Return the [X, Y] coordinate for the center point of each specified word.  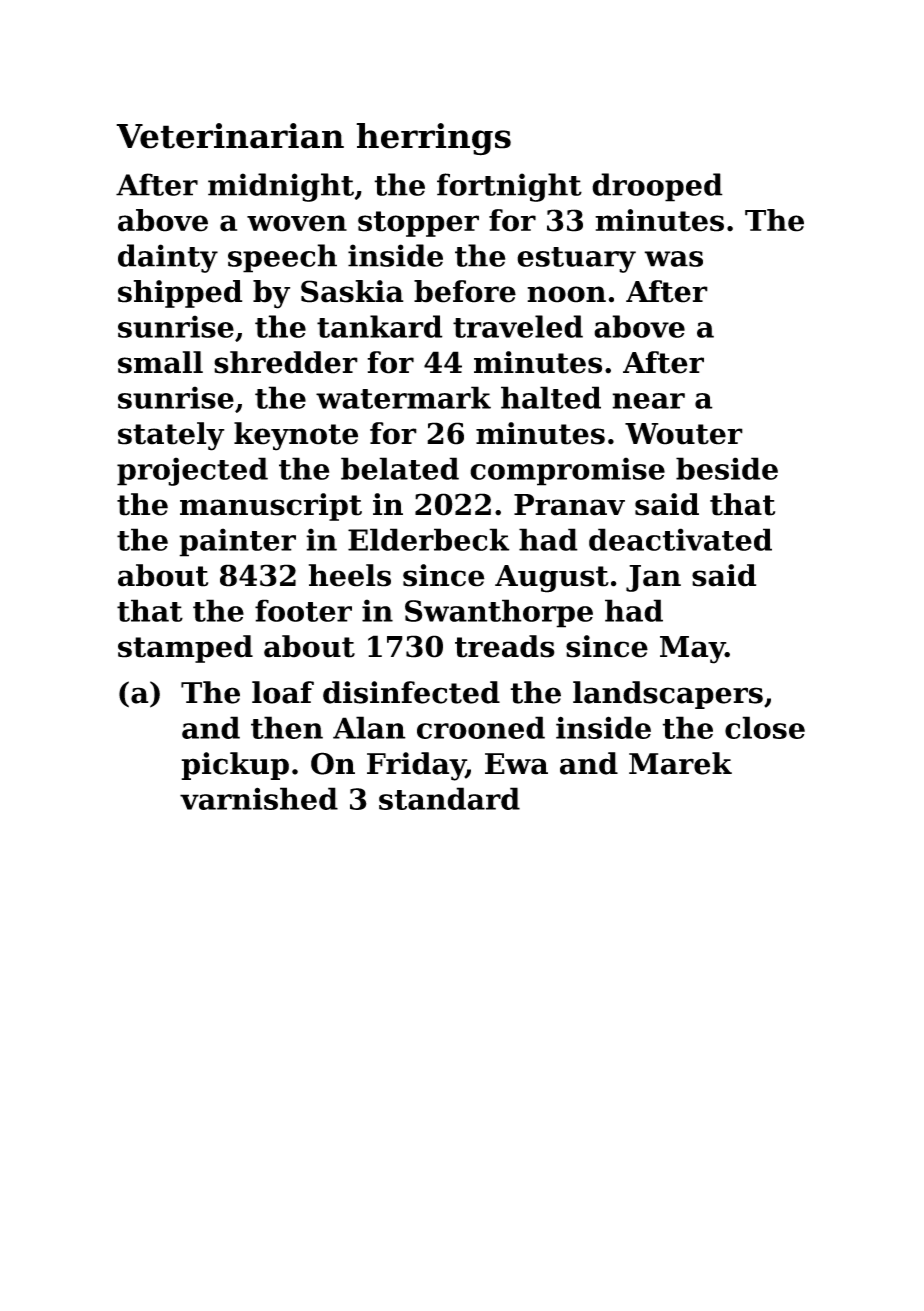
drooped [657, 187]
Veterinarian [230, 136]
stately [171, 436]
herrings [433, 139]
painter [237, 542]
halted [551, 397]
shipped [180, 294]
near [648, 401]
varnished [259, 798]
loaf [283, 692]
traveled [518, 326]
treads [505, 646]
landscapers [668, 695]
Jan [653, 578]
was [673, 259]
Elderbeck [429, 539]
